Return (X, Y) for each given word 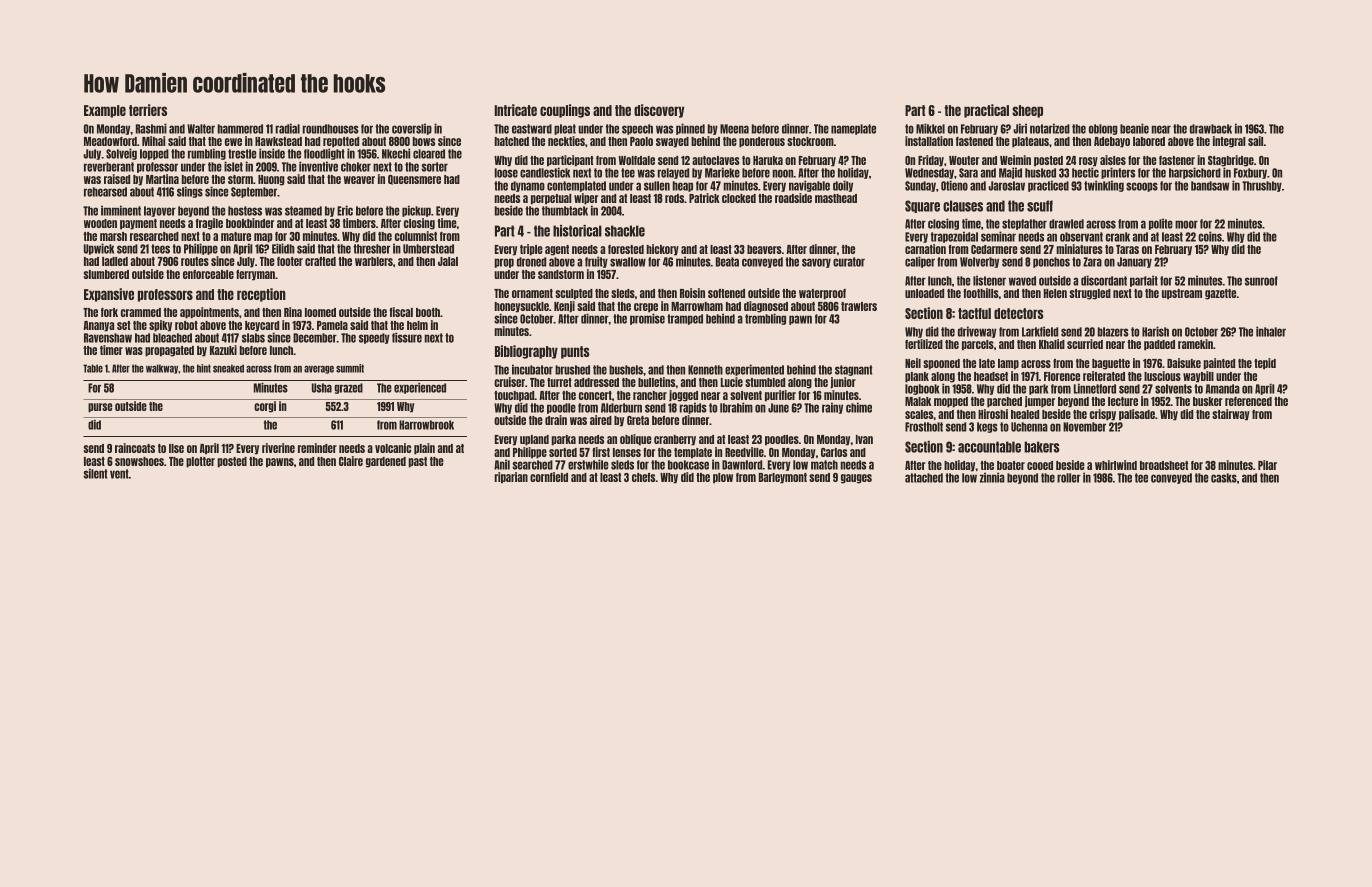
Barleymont (783, 478)
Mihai (153, 141)
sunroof (1261, 281)
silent (95, 473)
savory (816, 263)
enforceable (208, 274)
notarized (1050, 128)
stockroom (810, 141)
